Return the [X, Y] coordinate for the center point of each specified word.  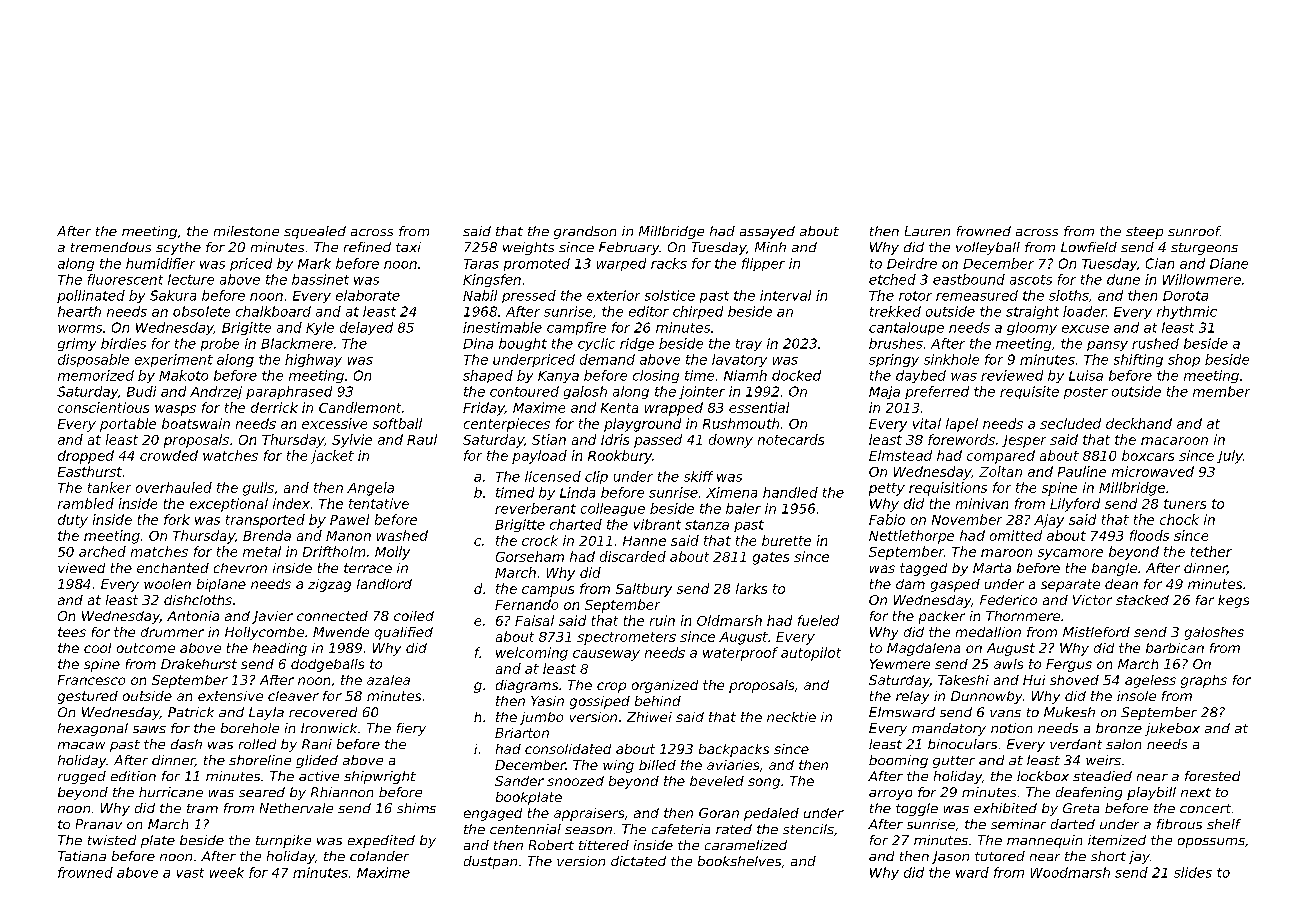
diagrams [527, 686]
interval [785, 295]
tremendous [111, 247]
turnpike [283, 841]
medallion [988, 632]
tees [72, 632]
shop [1184, 360]
